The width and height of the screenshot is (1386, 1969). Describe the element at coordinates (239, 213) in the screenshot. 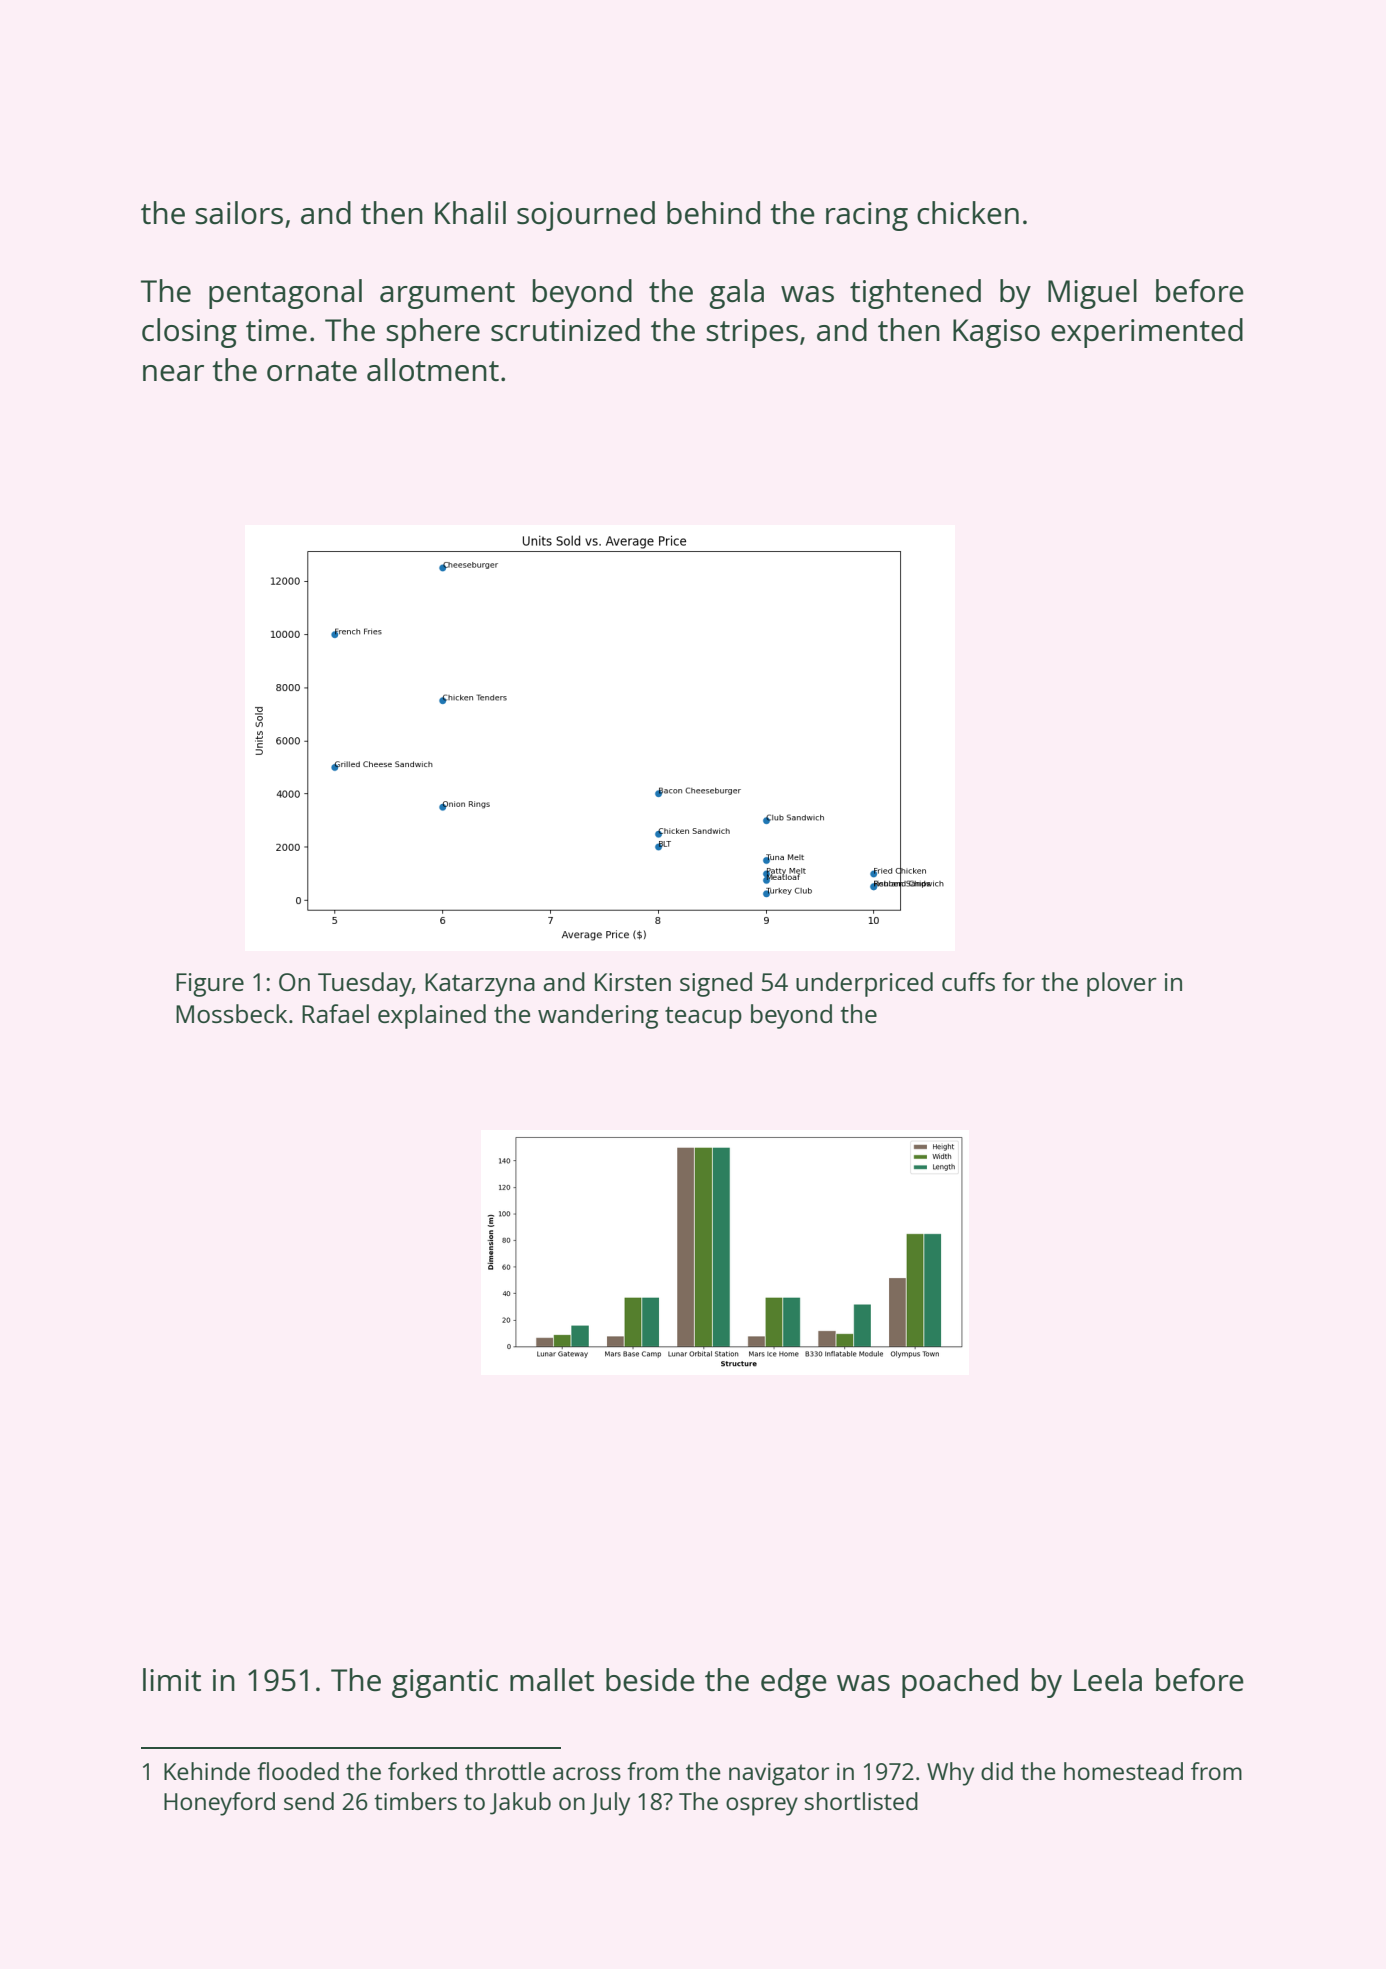

I see `sailors` at that location.
